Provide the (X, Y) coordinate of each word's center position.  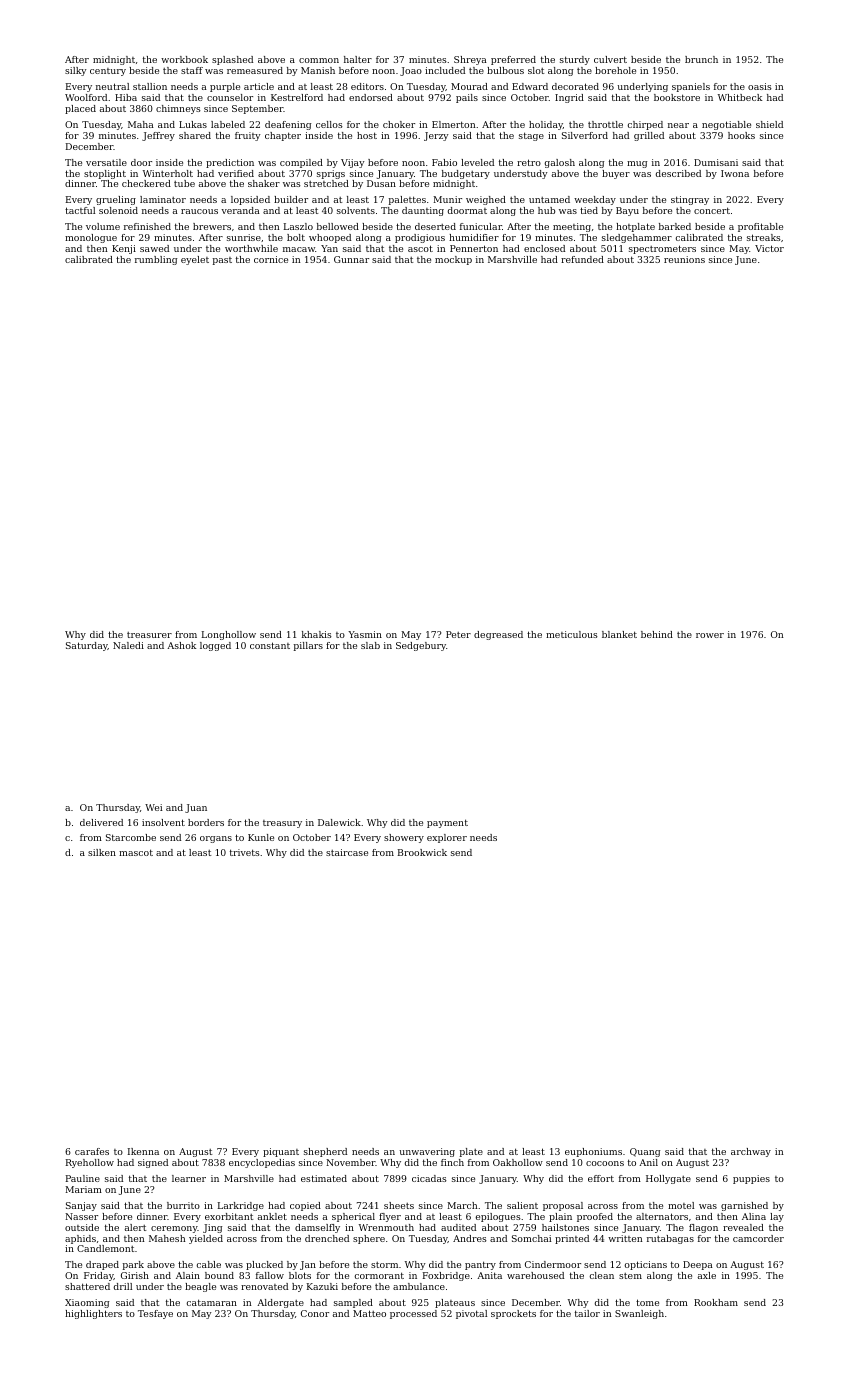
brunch (701, 59)
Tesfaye (155, 1314)
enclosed (544, 248)
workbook (184, 59)
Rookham (716, 1302)
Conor (315, 1313)
